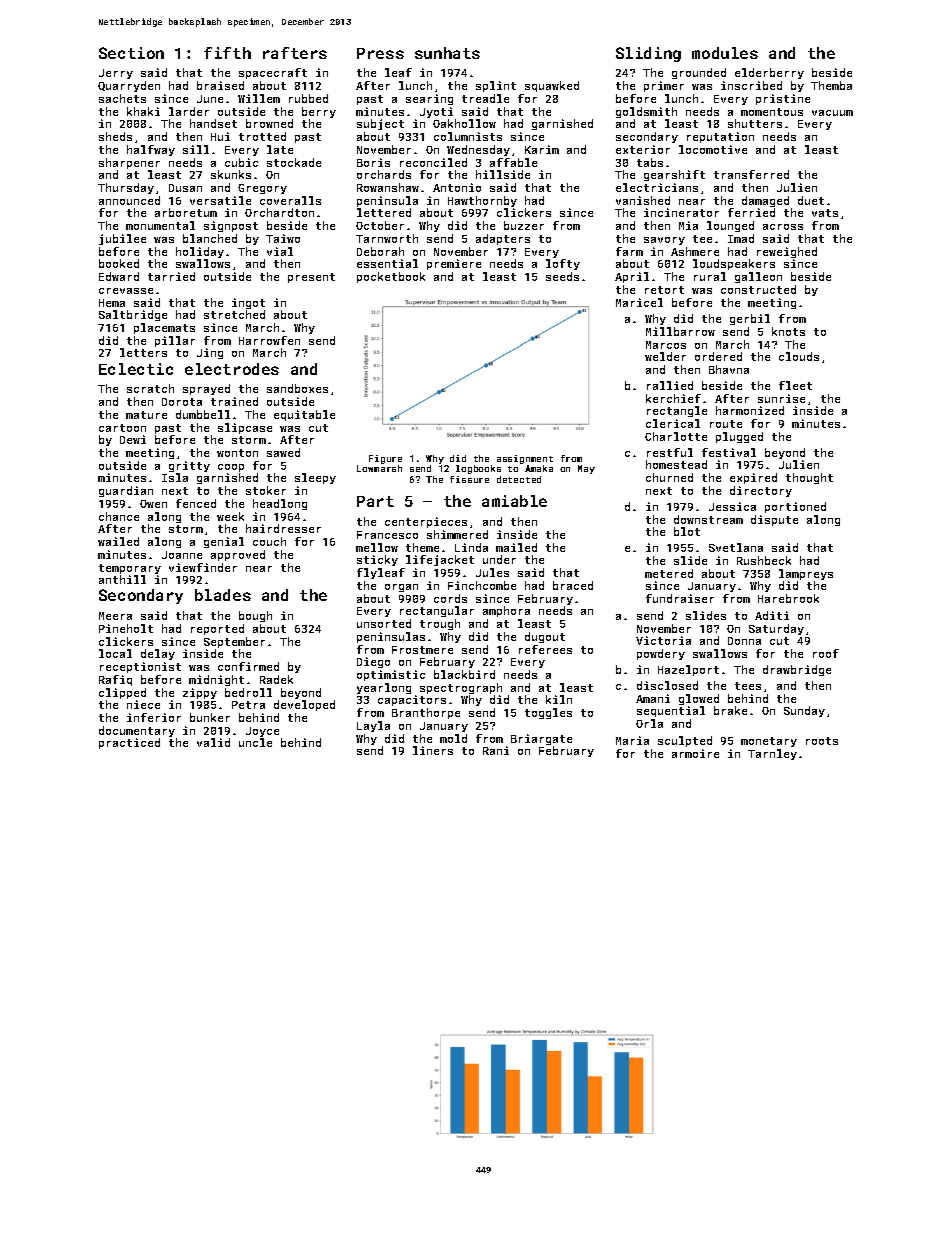 The image size is (952, 1233). I want to click on Section, so click(131, 53).
